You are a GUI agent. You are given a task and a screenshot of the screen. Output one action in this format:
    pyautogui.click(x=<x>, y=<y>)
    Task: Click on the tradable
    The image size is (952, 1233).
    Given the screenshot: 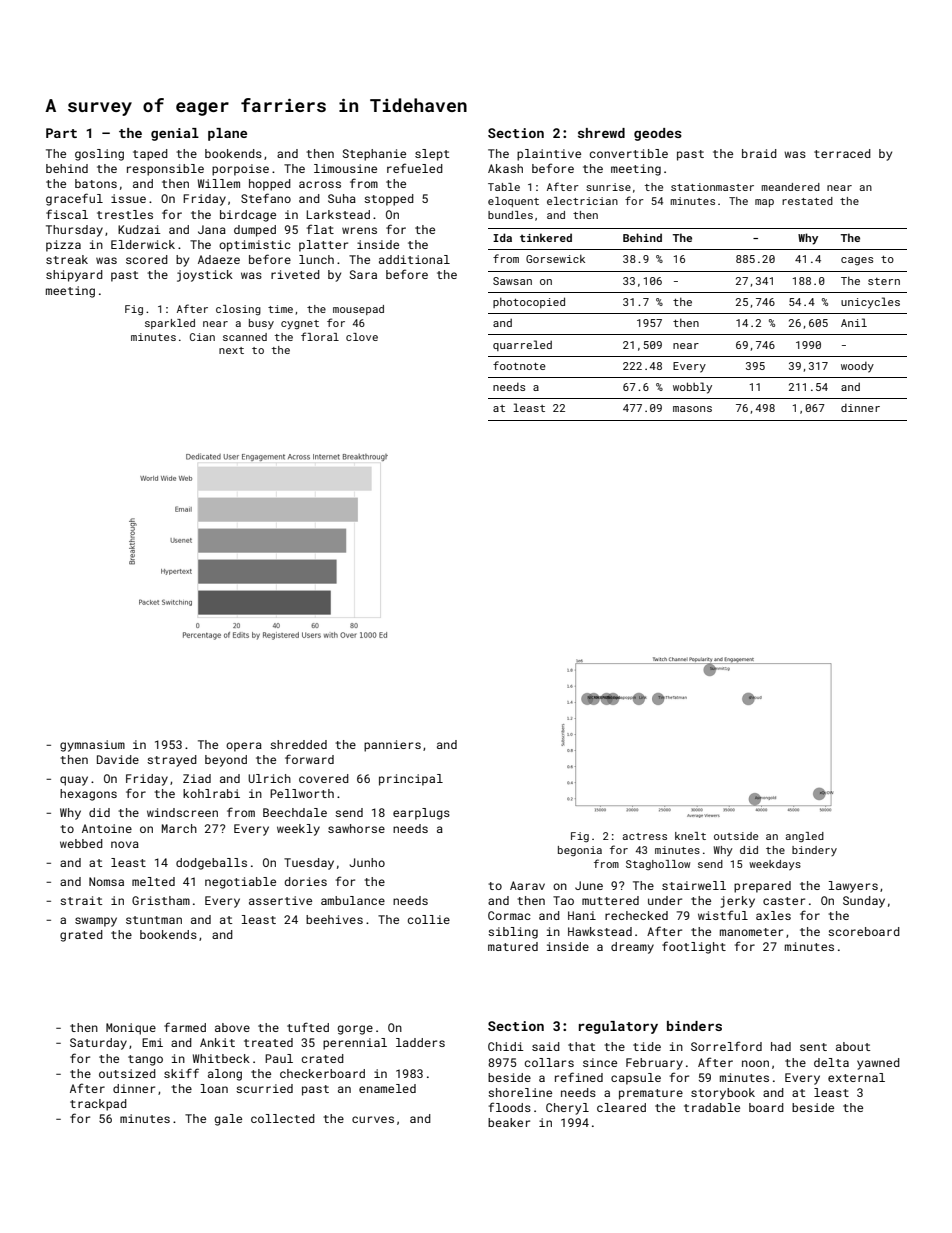 What is the action you would take?
    pyautogui.click(x=712, y=1107)
